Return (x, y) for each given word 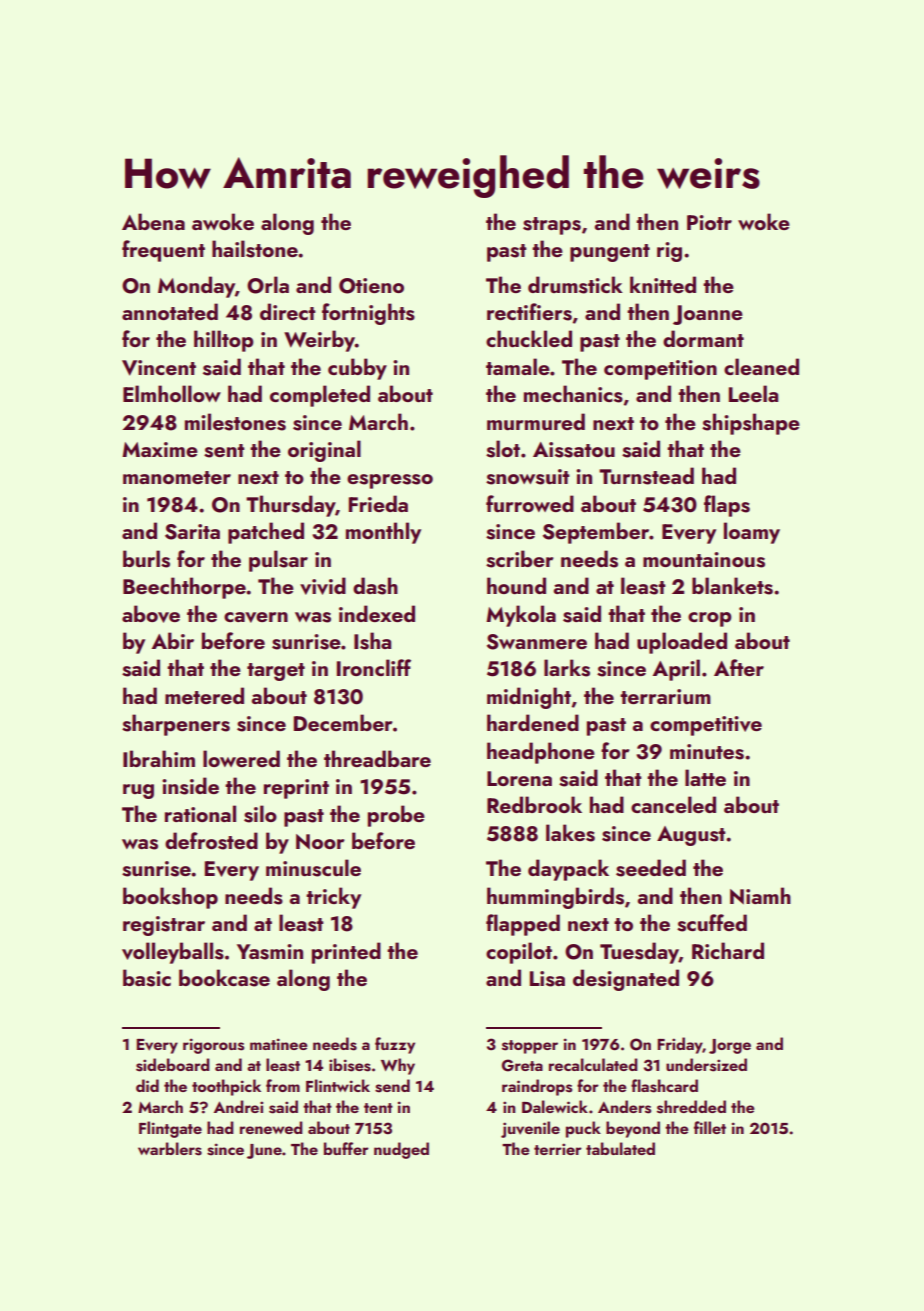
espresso (390, 481)
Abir (173, 640)
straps (552, 226)
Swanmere (537, 642)
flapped (523, 925)
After (739, 667)
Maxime (160, 449)
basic (147, 978)
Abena (153, 221)
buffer (346, 1148)
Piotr (709, 222)
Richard (728, 950)
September (596, 533)
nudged (401, 1150)
